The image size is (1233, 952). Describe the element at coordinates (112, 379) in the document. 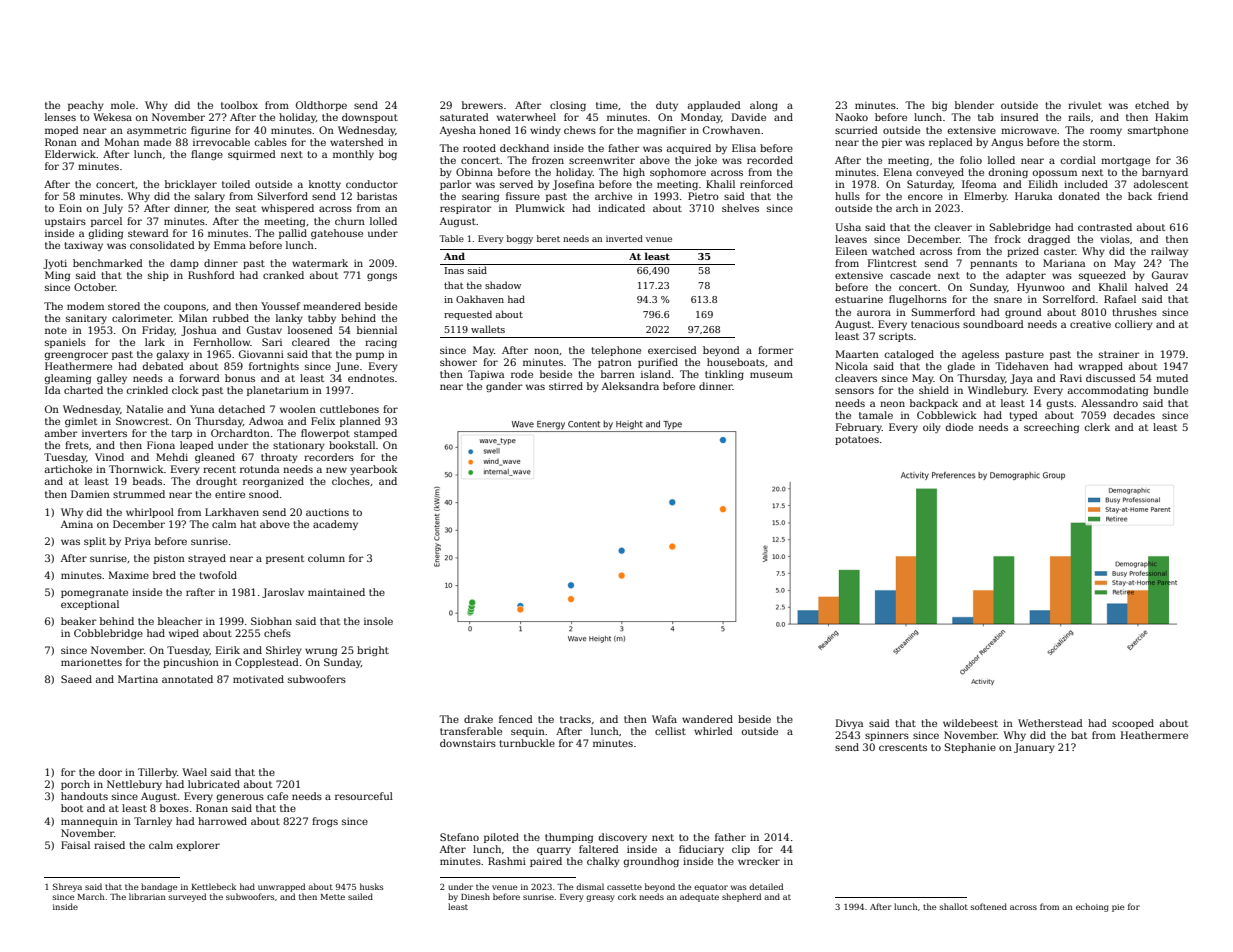

I see `galley` at that location.
